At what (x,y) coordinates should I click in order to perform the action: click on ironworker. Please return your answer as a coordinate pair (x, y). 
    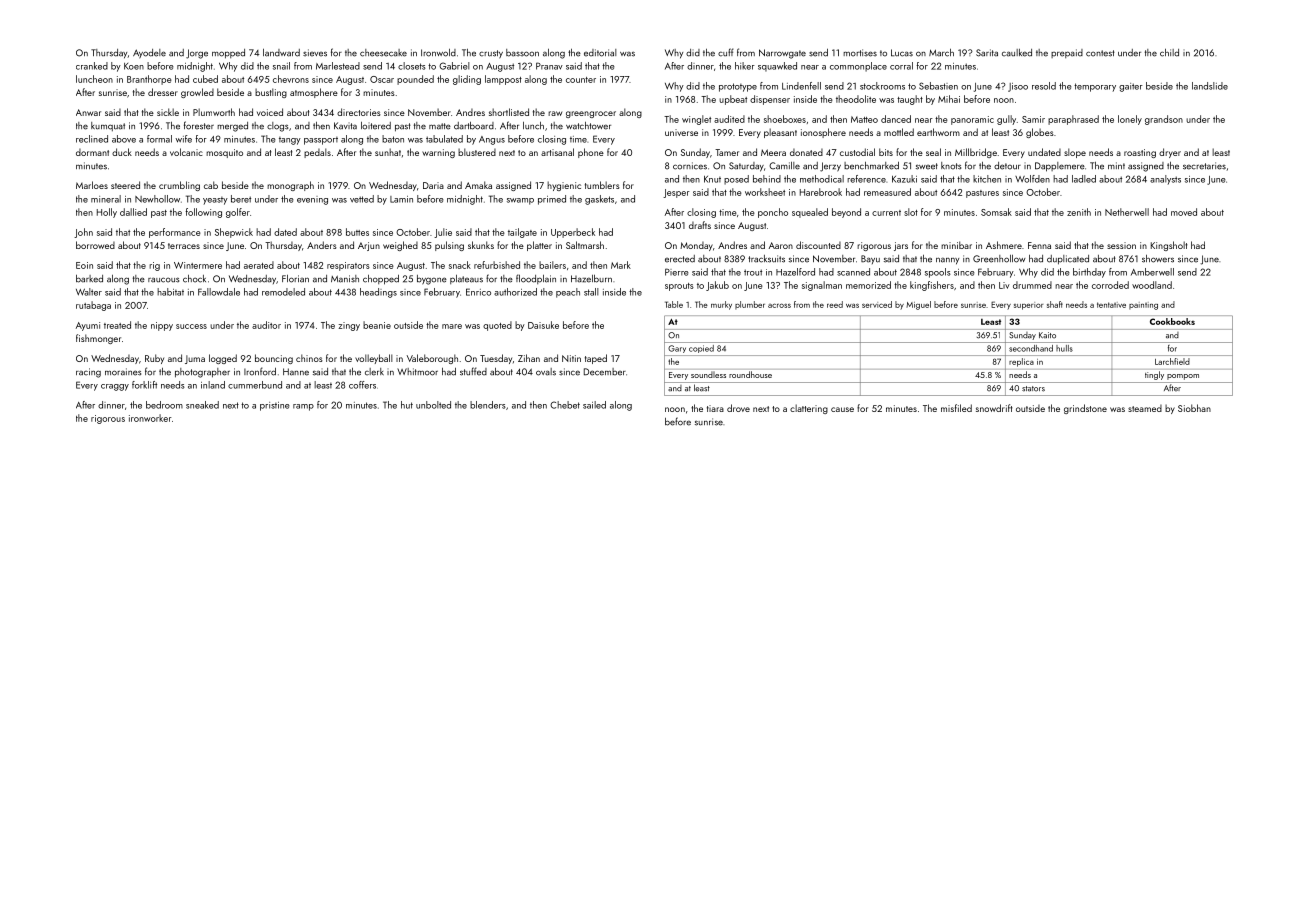
    Looking at the image, I should click on (150, 418).
